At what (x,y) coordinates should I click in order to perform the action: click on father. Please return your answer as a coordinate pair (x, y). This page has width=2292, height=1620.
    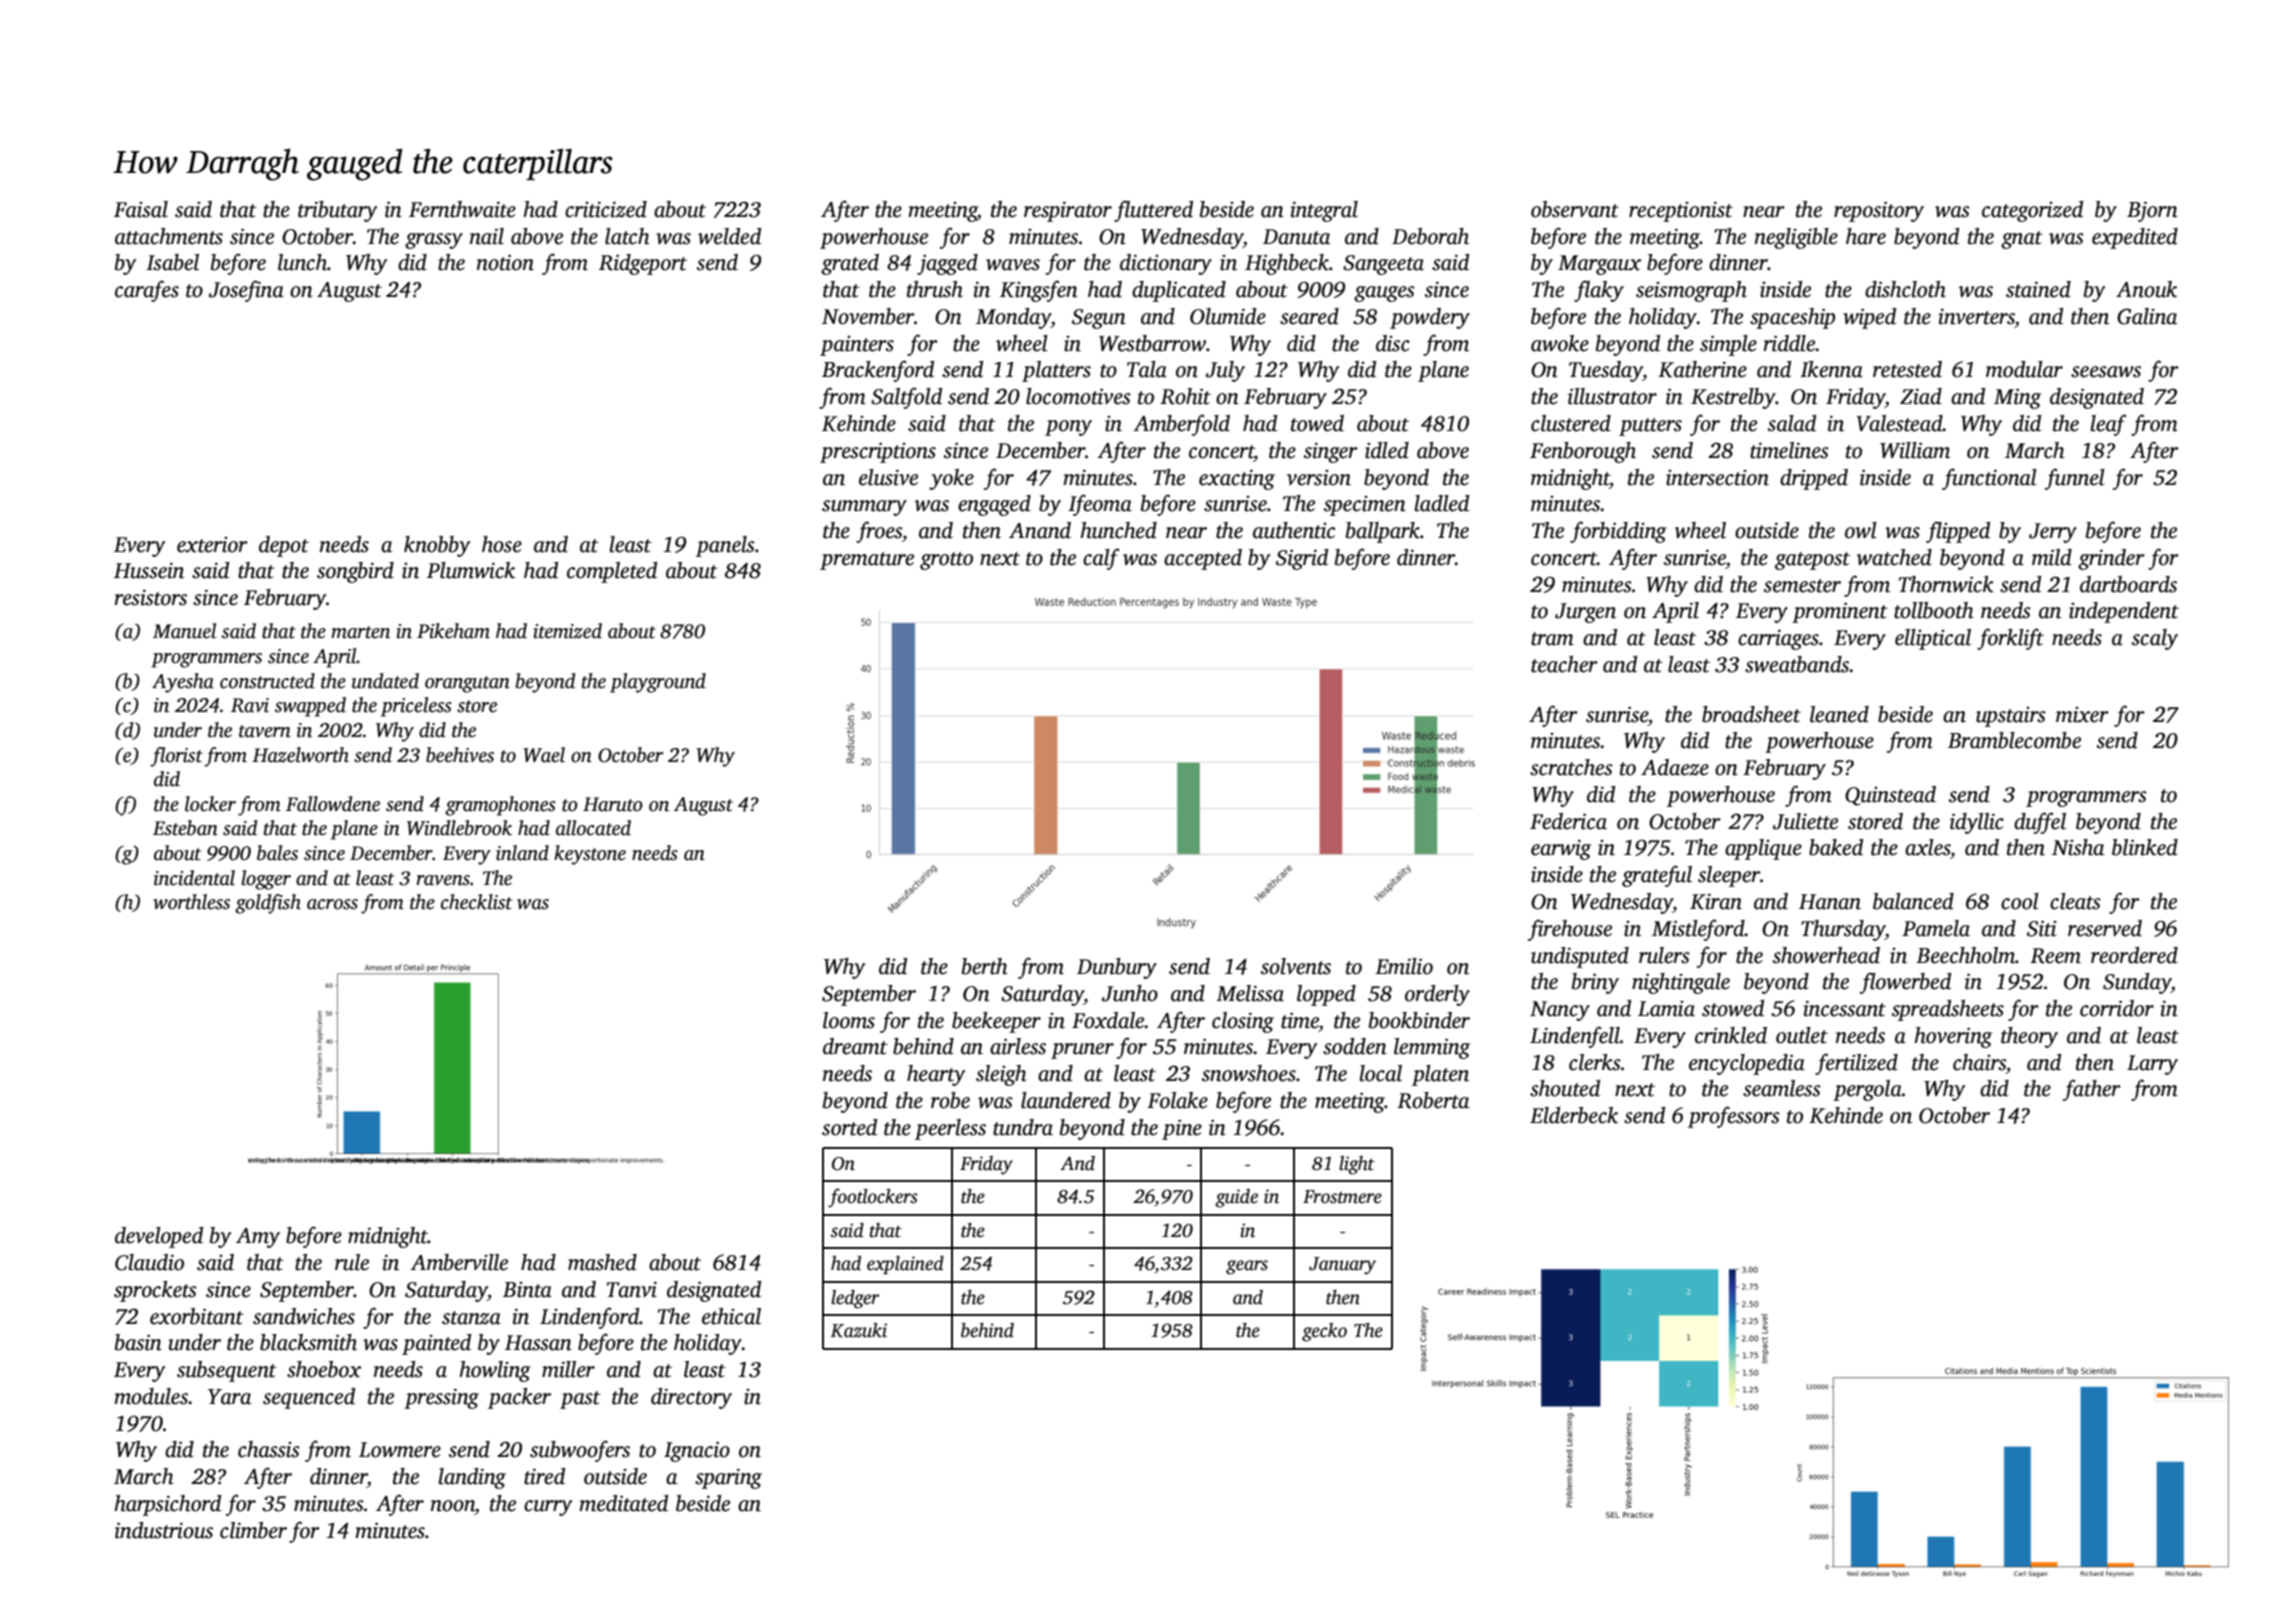
    Looking at the image, I should click on (2092, 1090).
